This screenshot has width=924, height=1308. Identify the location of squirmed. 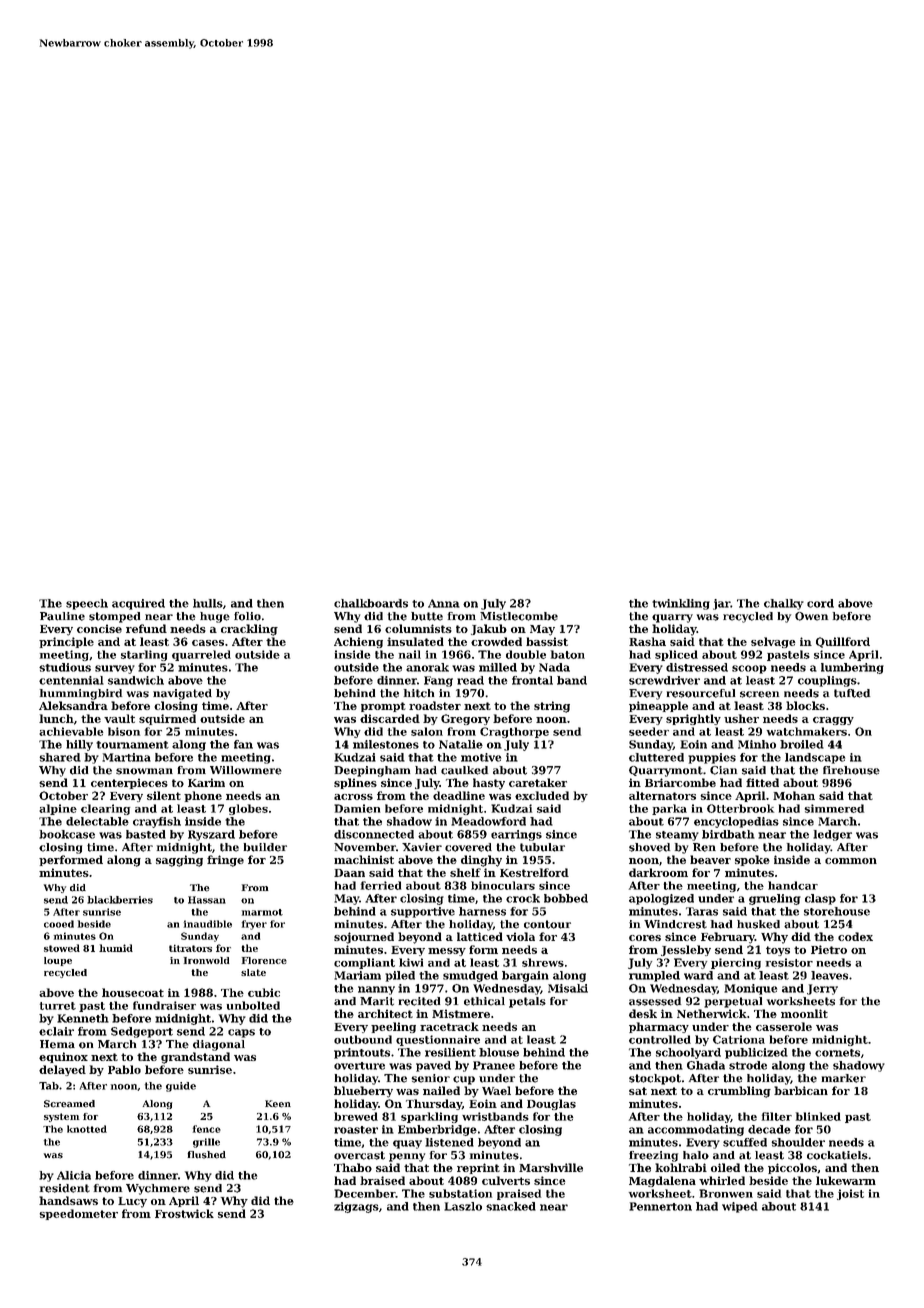
(167, 719).
